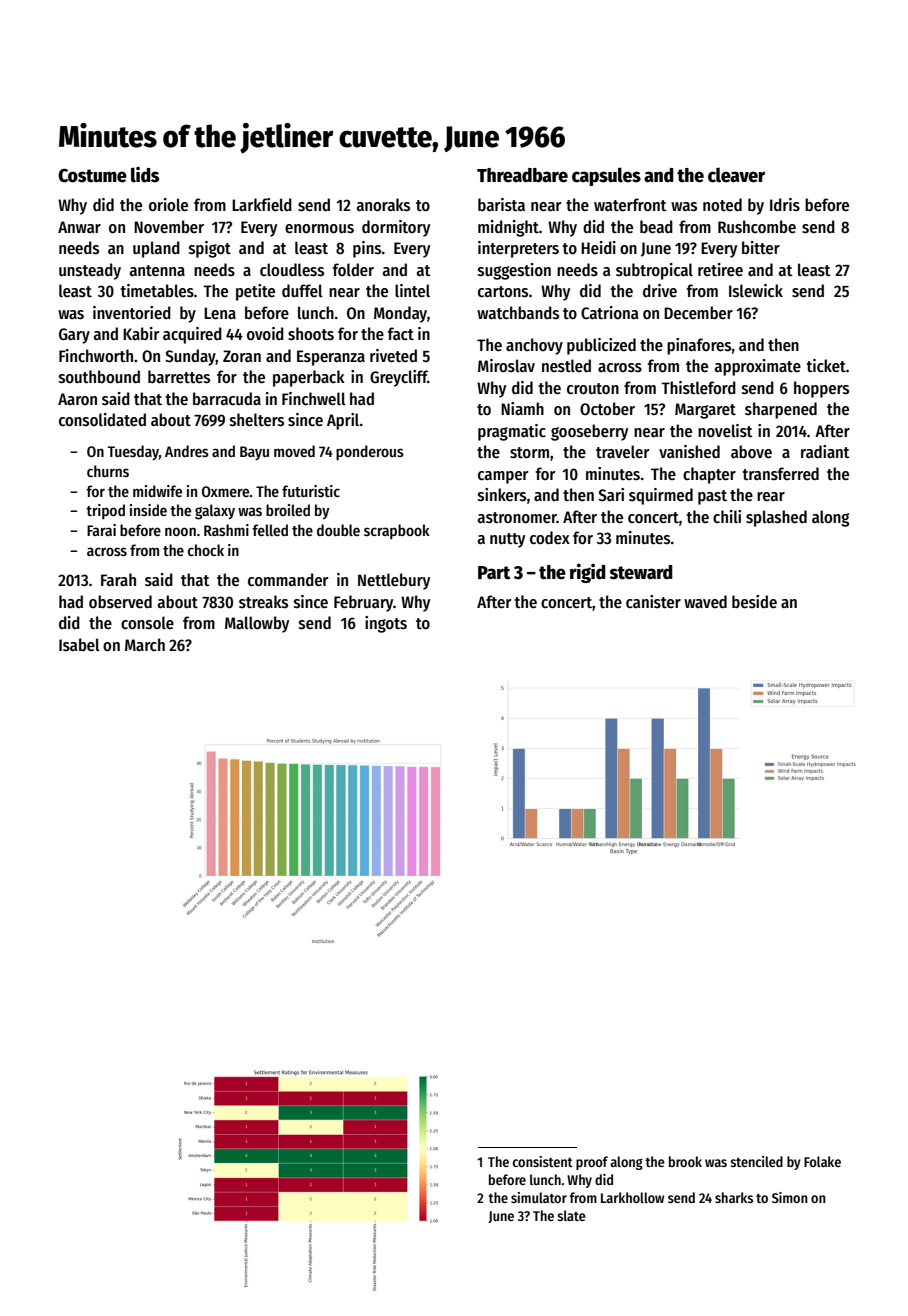  I want to click on streaks, so click(263, 602).
